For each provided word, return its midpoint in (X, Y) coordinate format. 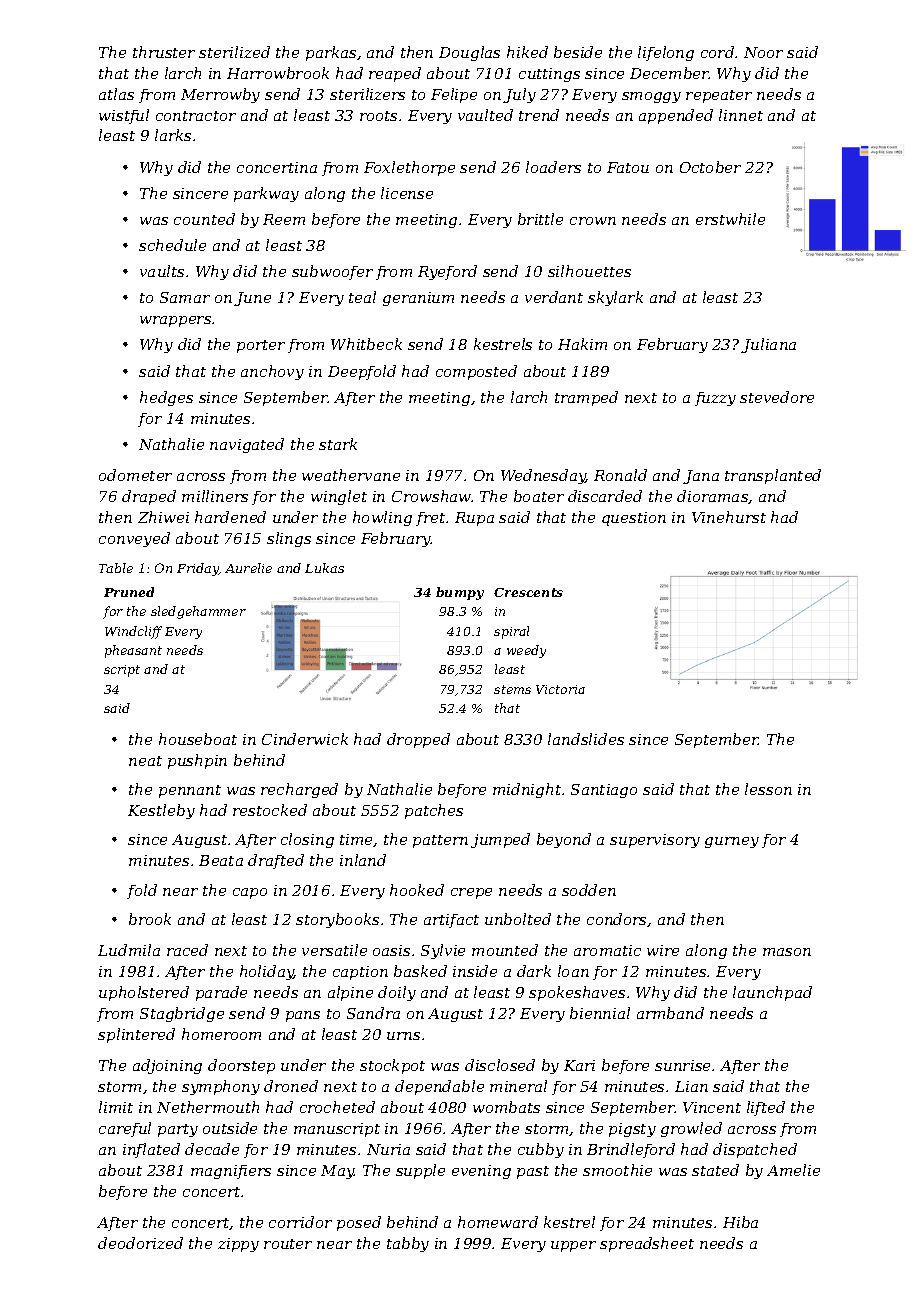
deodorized (140, 1243)
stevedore (777, 397)
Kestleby (161, 811)
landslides (586, 739)
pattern (440, 841)
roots (378, 116)
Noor (763, 52)
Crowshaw (432, 496)
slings (289, 539)
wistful (124, 116)
